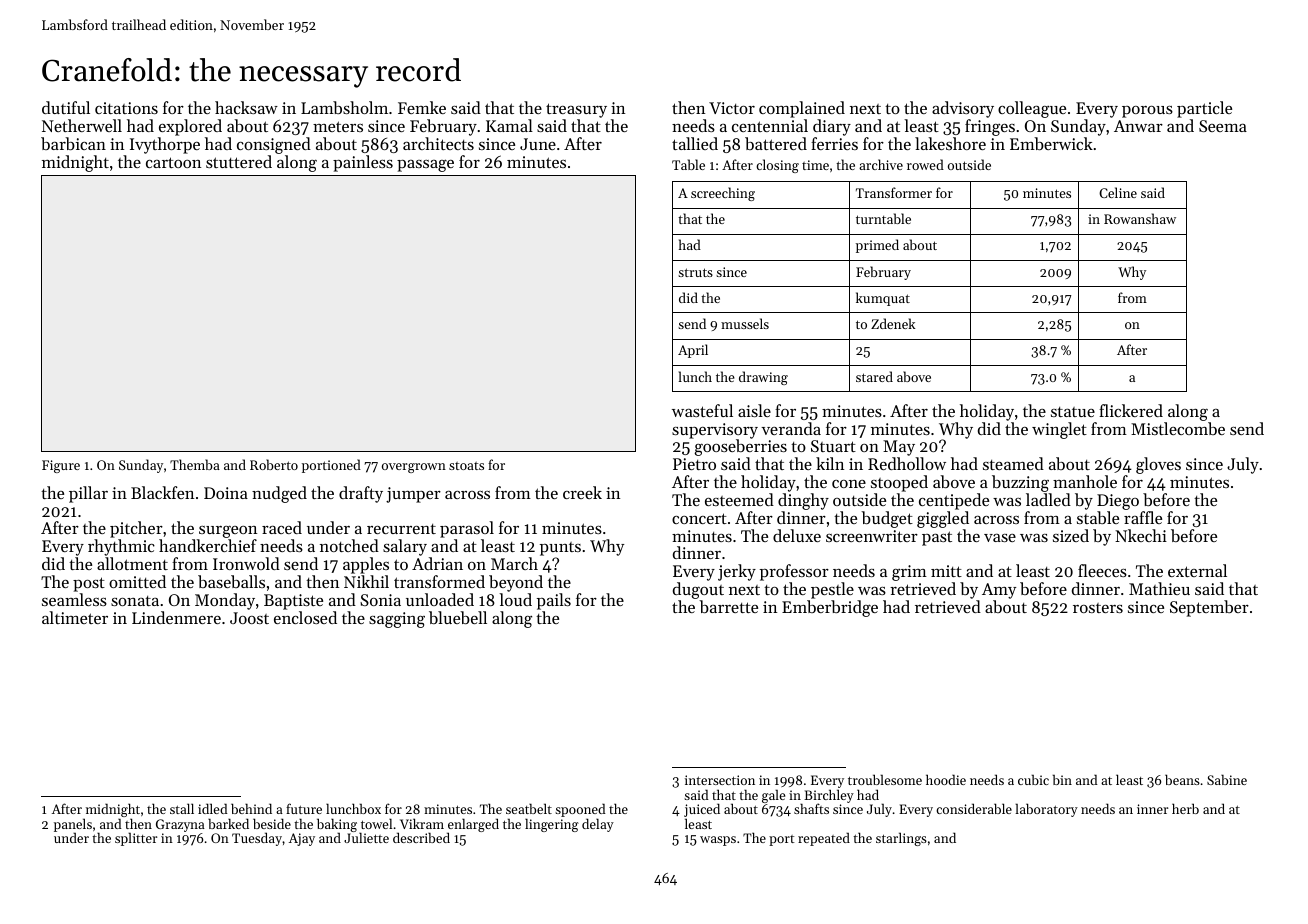 Image resolution: width=1308 pixels, height=924 pixels. What do you see at coordinates (702, 410) in the screenshot?
I see `wasteful` at bounding box center [702, 410].
